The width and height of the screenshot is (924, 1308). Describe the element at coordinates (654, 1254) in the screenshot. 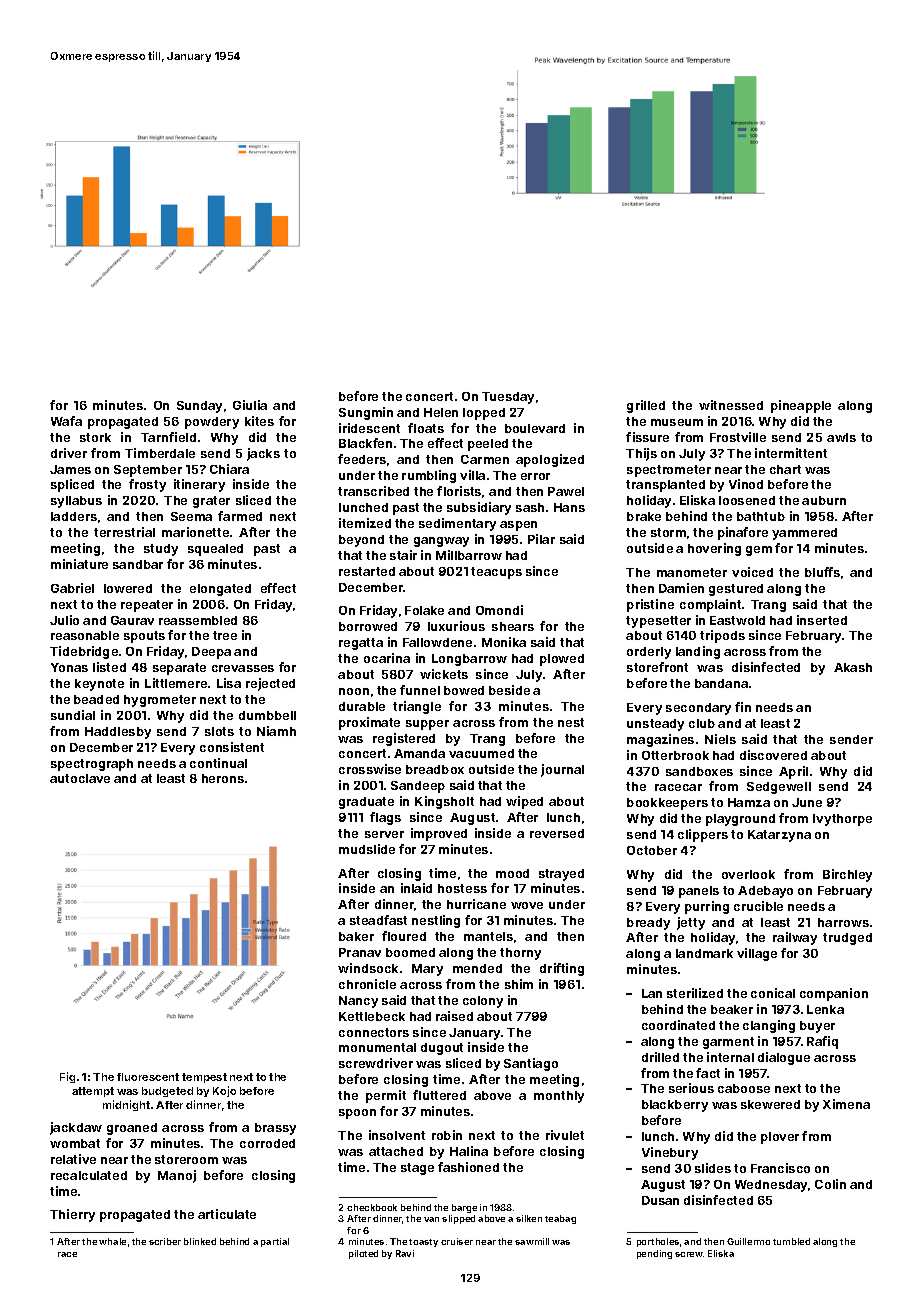

I see `pending` at that location.
